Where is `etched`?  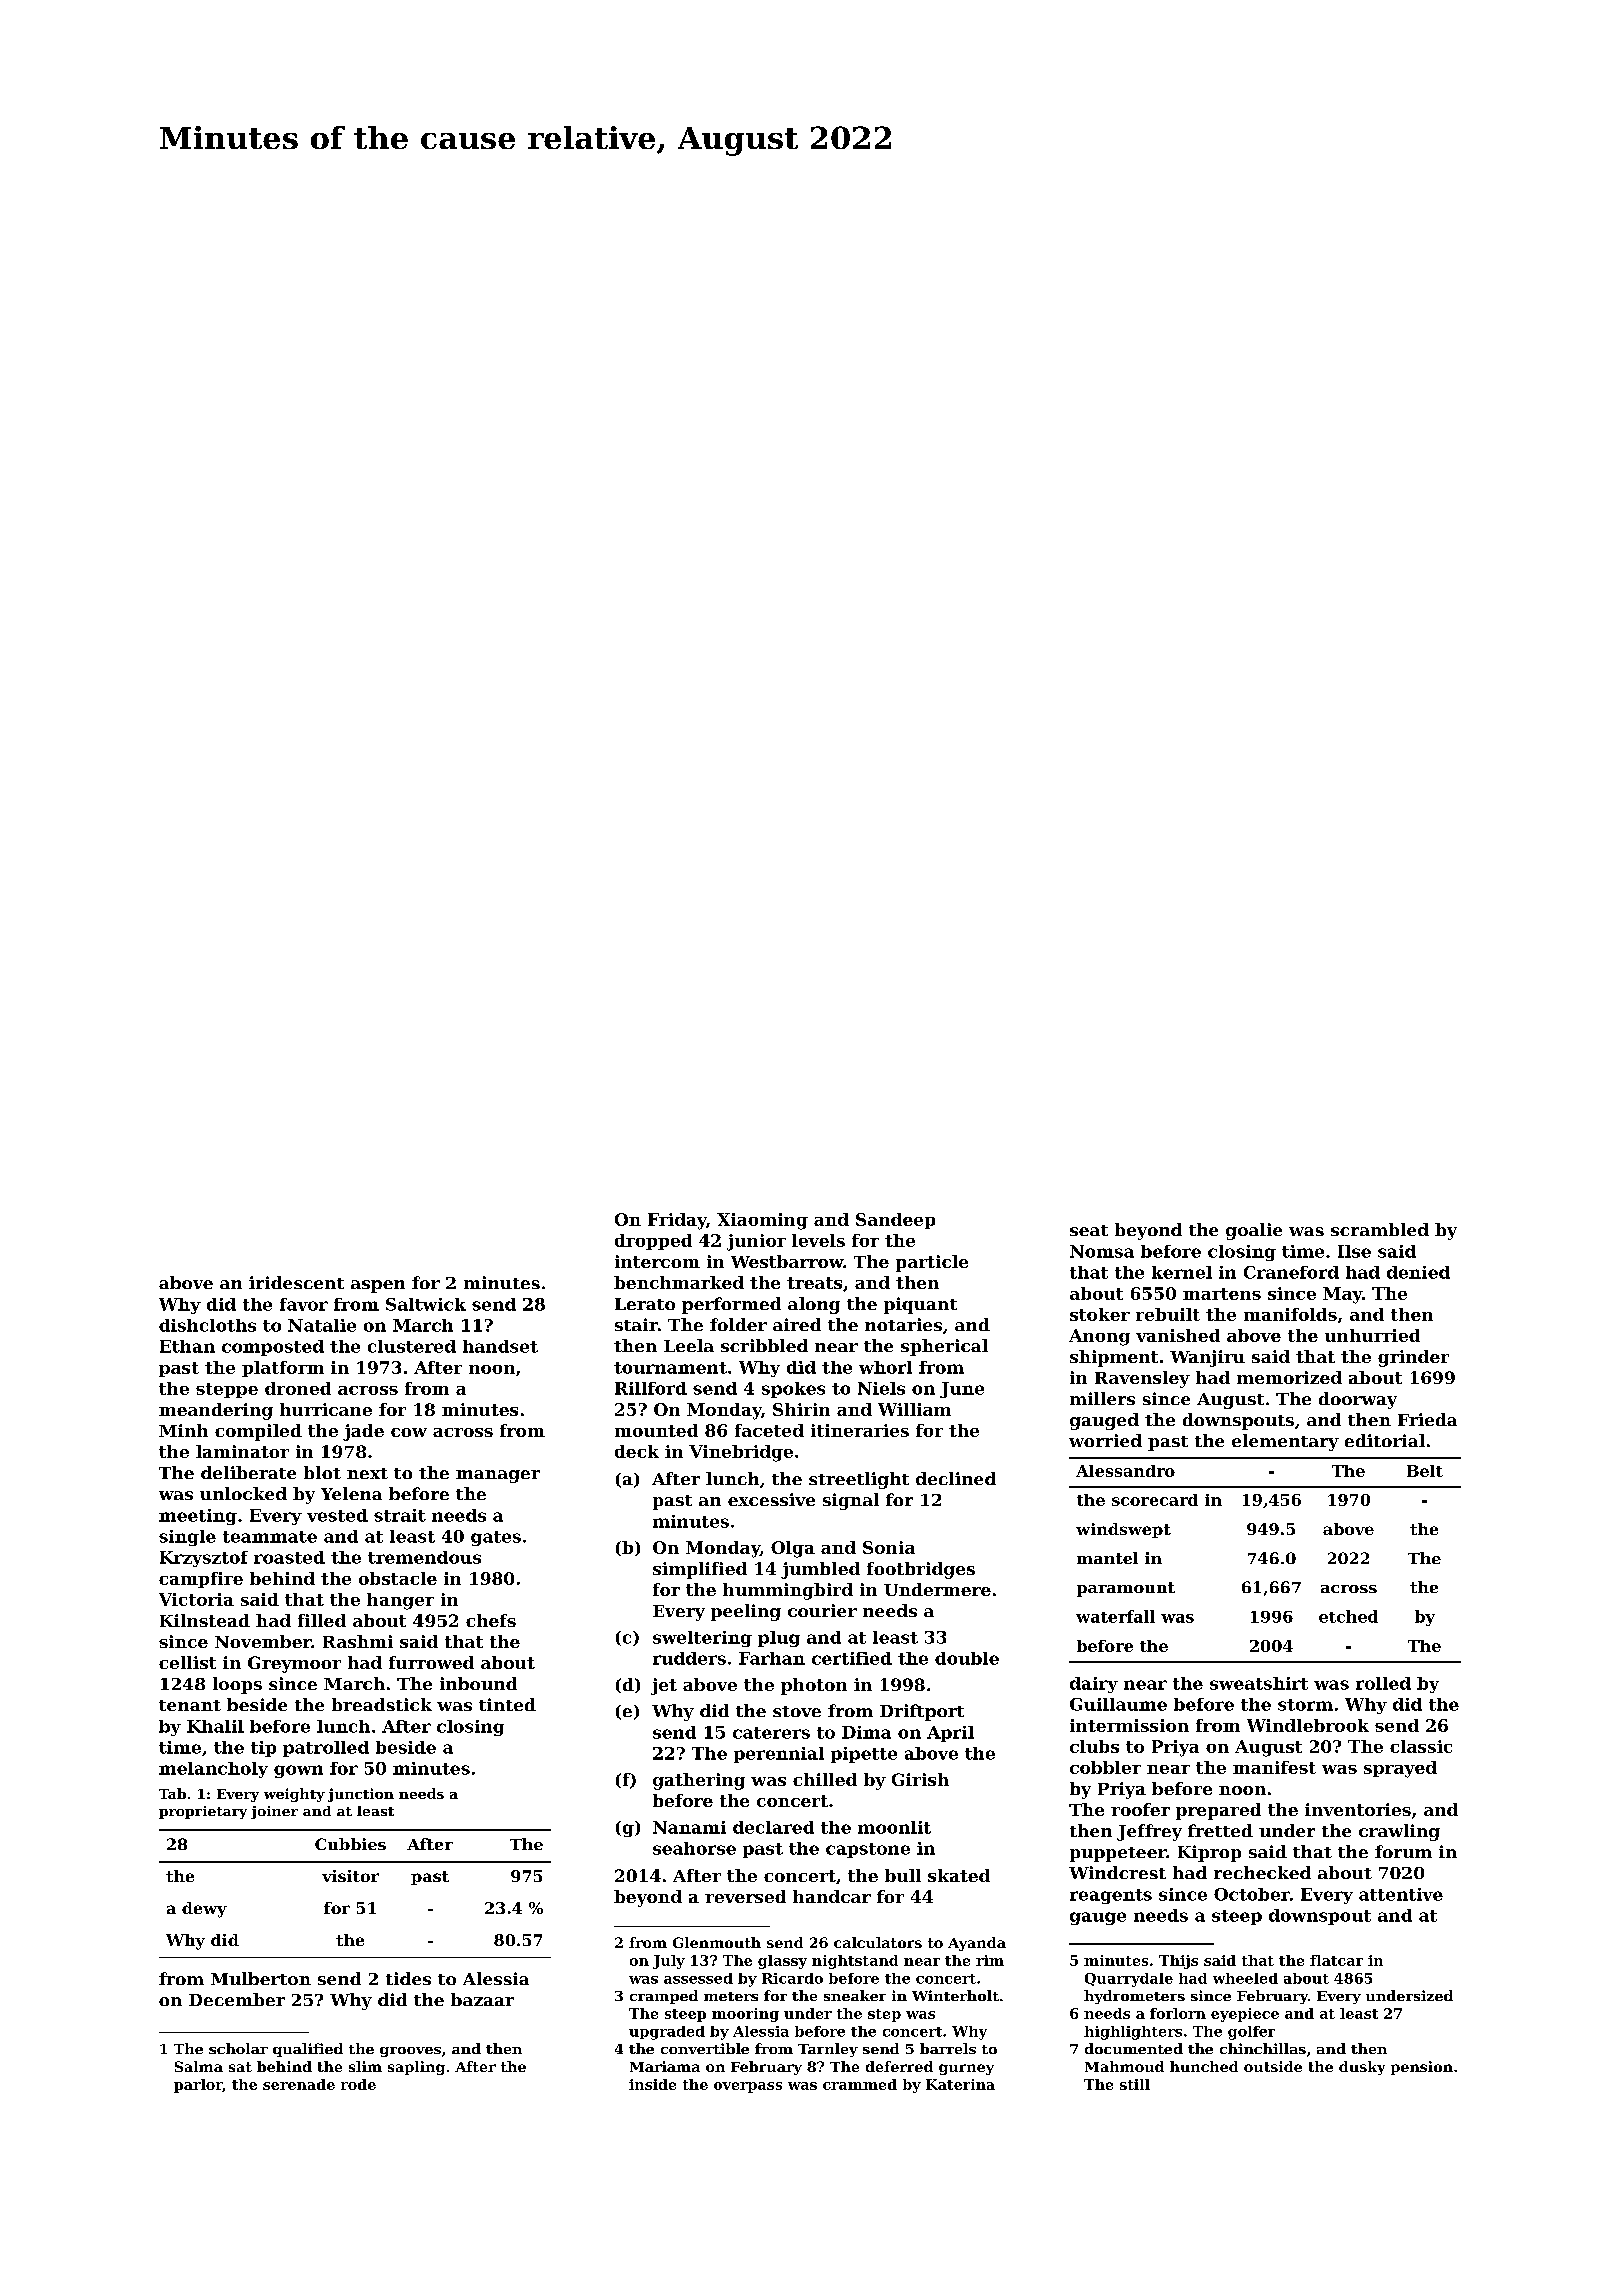
etched is located at coordinates (1348, 1616).
